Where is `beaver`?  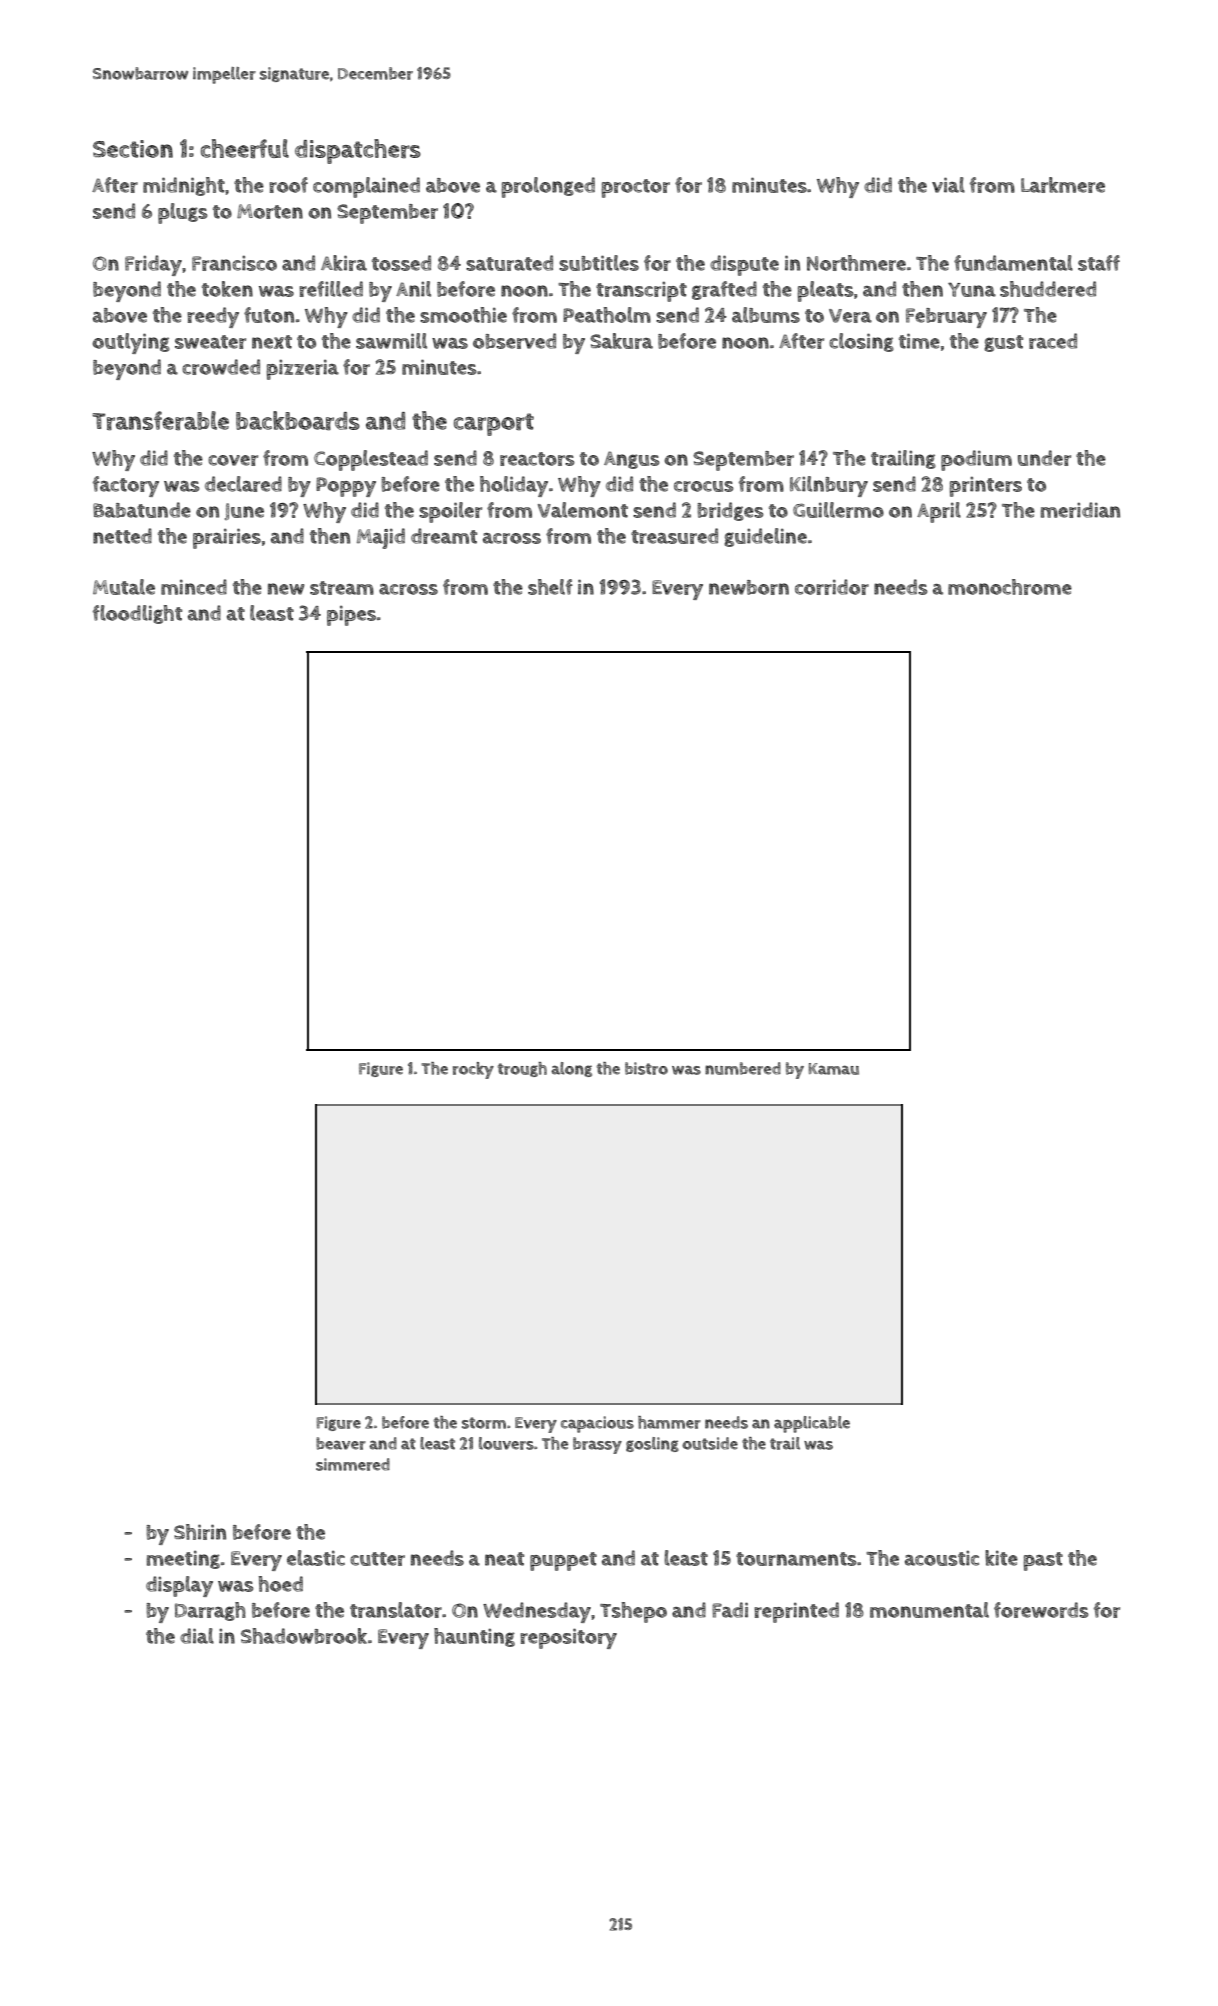 beaver is located at coordinates (341, 1443).
